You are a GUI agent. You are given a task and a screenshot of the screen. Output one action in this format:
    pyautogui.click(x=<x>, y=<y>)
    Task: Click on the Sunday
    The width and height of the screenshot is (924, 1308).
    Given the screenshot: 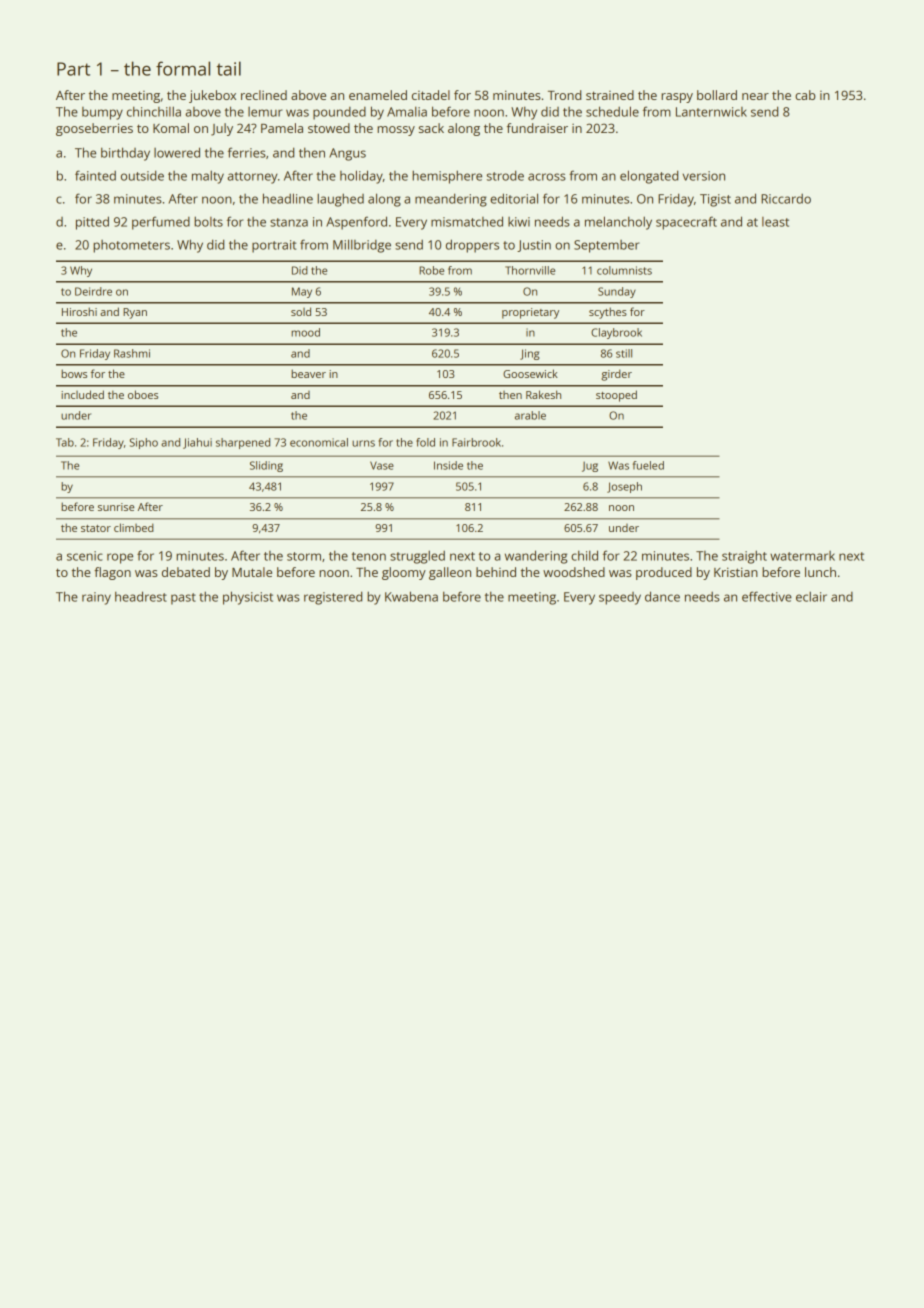 What is the action you would take?
    pyautogui.click(x=617, y=292)
